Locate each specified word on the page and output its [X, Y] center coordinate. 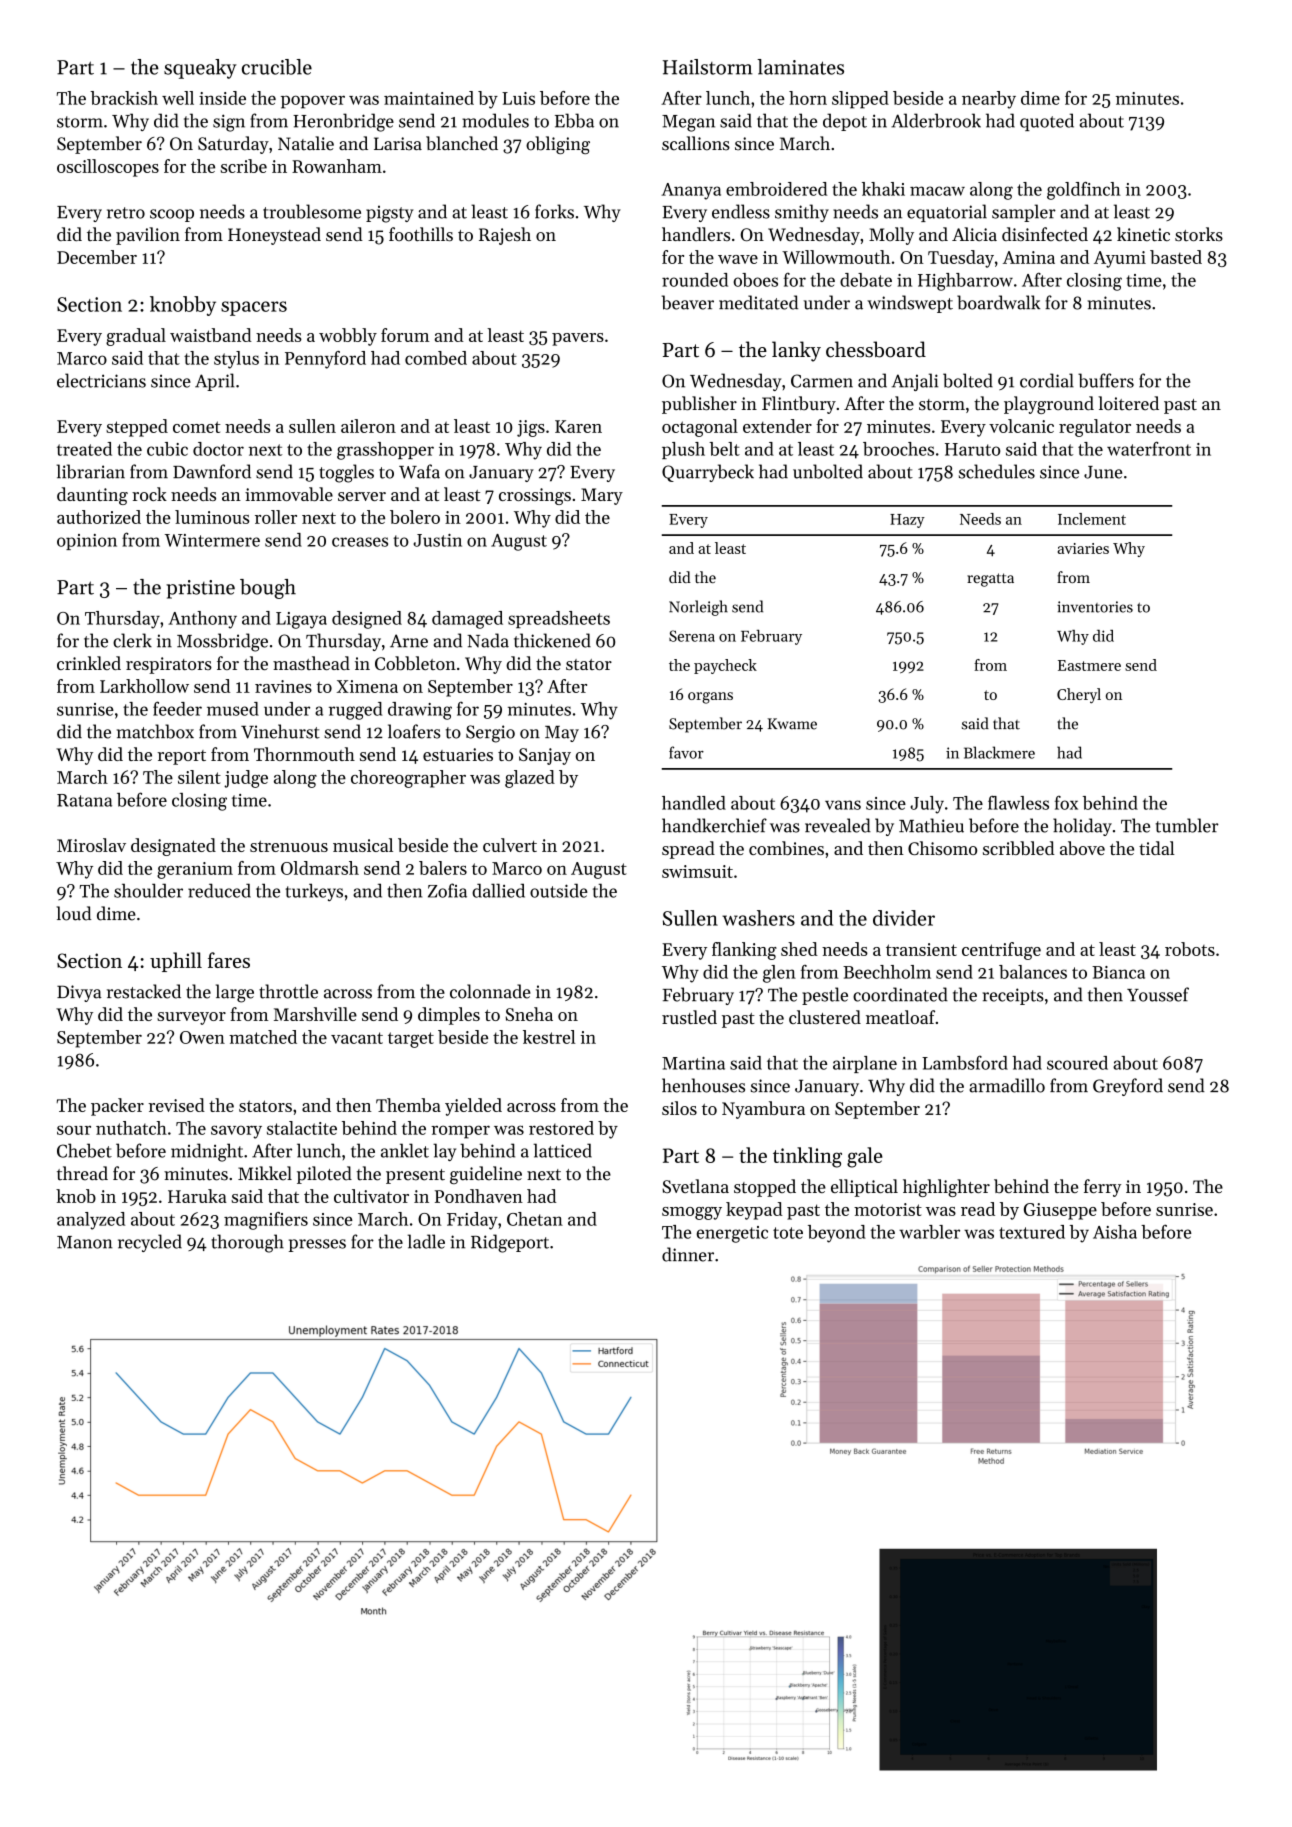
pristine [200, 589]
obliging [558, 145]
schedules [997, 471]
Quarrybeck [708, 473]
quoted [1047, 122]
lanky [796, 351]
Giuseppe [1060, 1211]
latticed [562, 1150]
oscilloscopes [108, 168]
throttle [288, 991]
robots [1190, 949]
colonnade [490, 991]
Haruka [197, 1196]
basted [1176, 257]
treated [84, 449]
